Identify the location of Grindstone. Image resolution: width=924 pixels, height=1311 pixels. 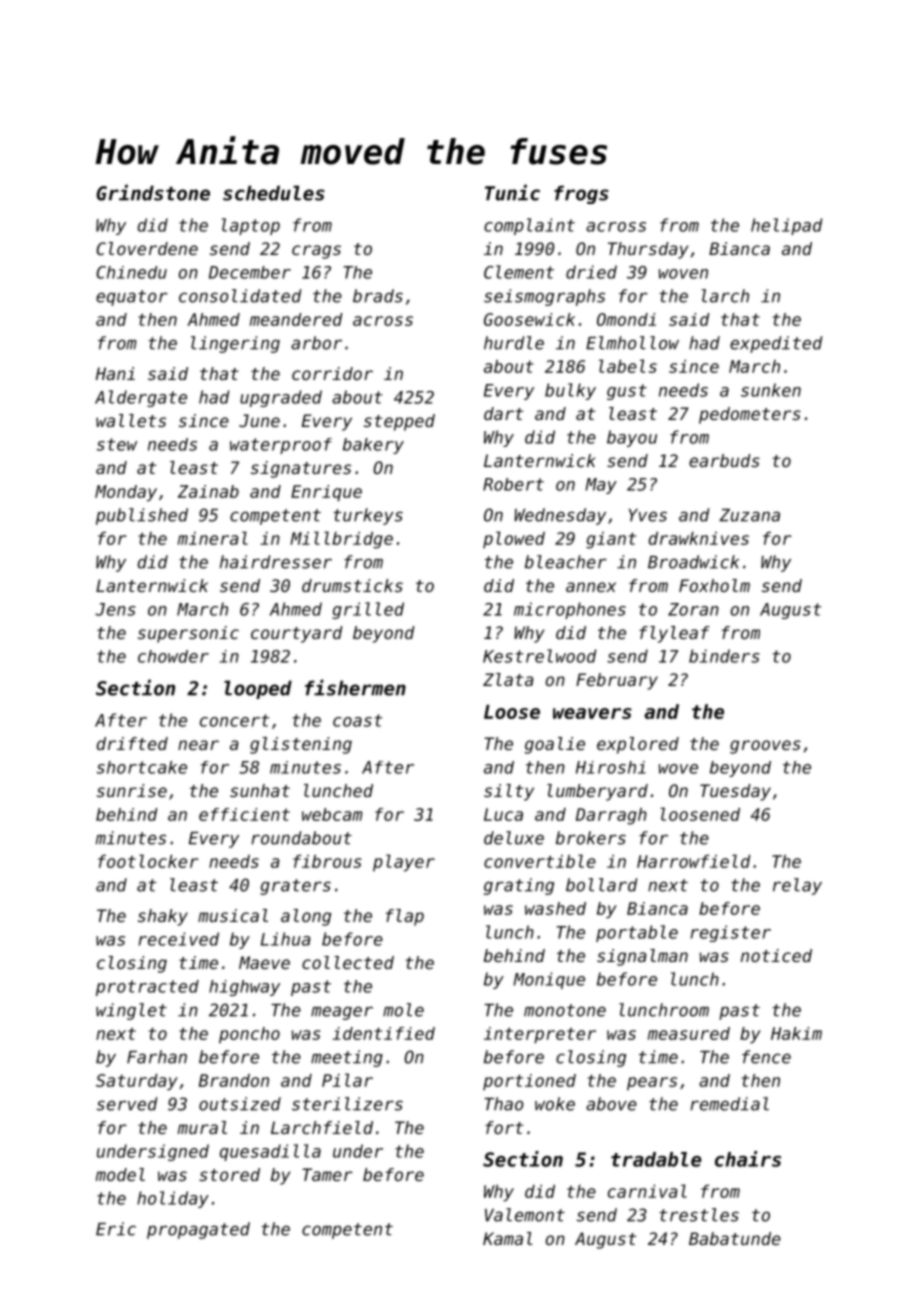
(153, 192).
